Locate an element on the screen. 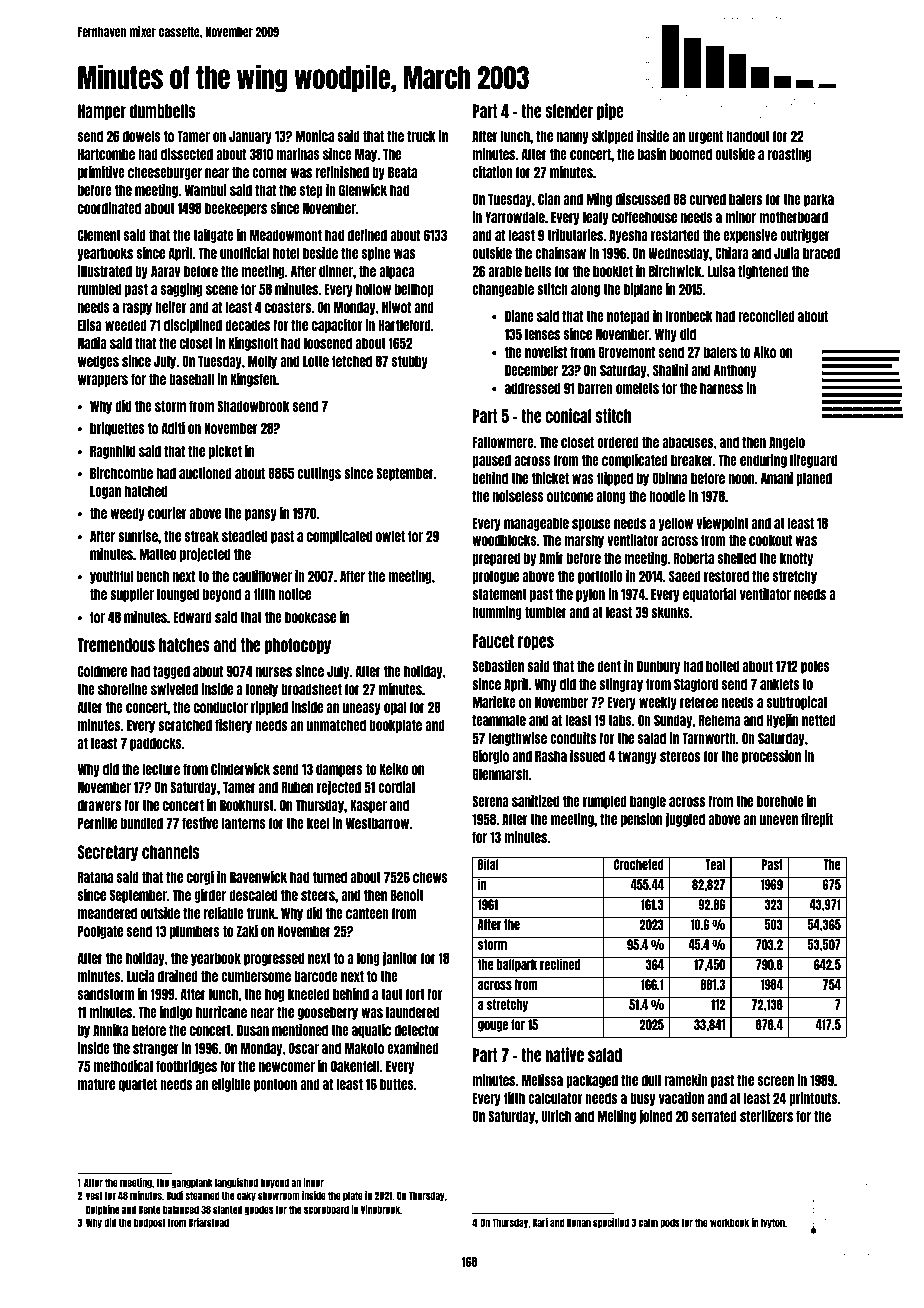 The image size is (924, 1308). leafy is located at coordinates (596, 218).
